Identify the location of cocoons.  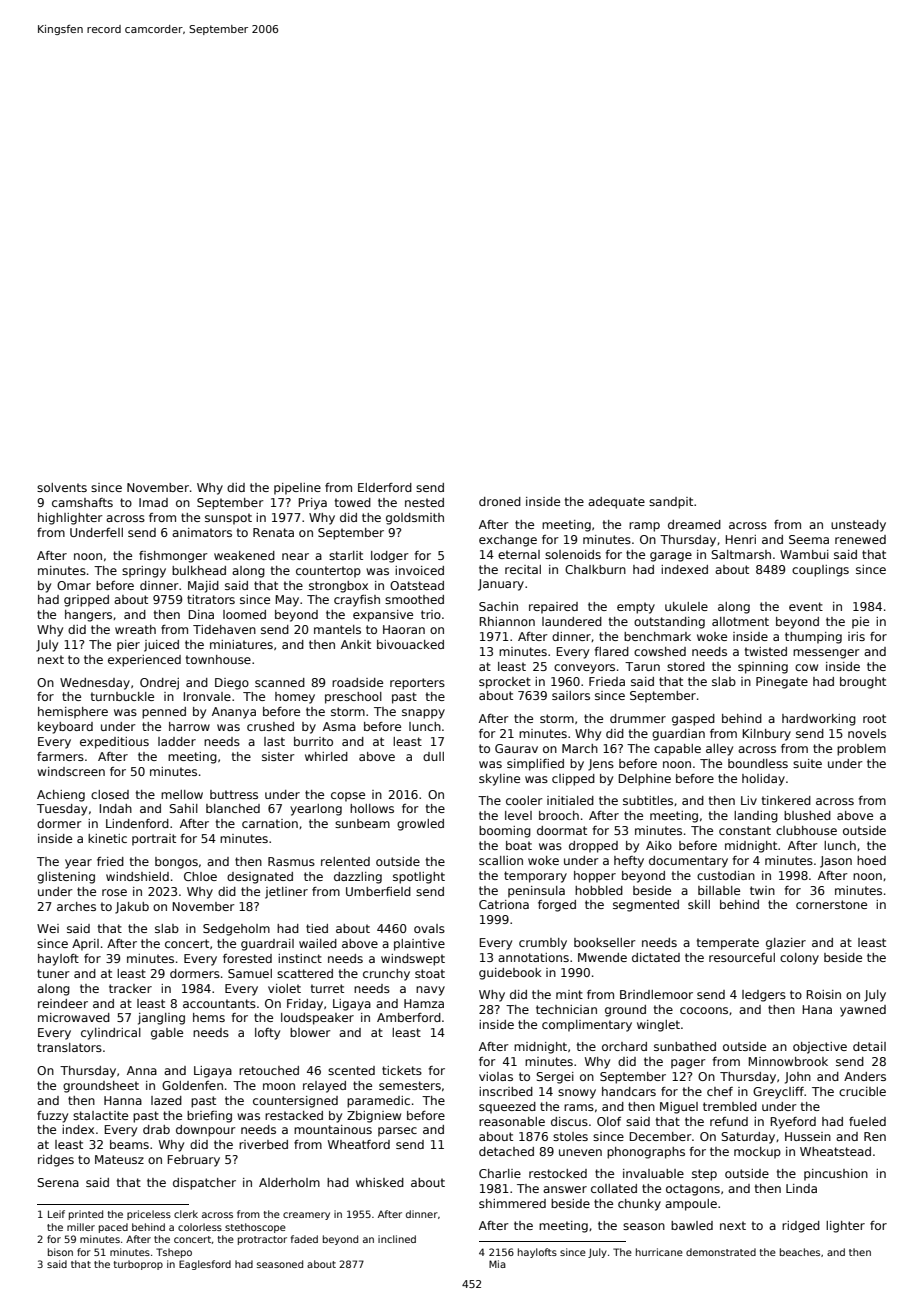
(704, 1010).
